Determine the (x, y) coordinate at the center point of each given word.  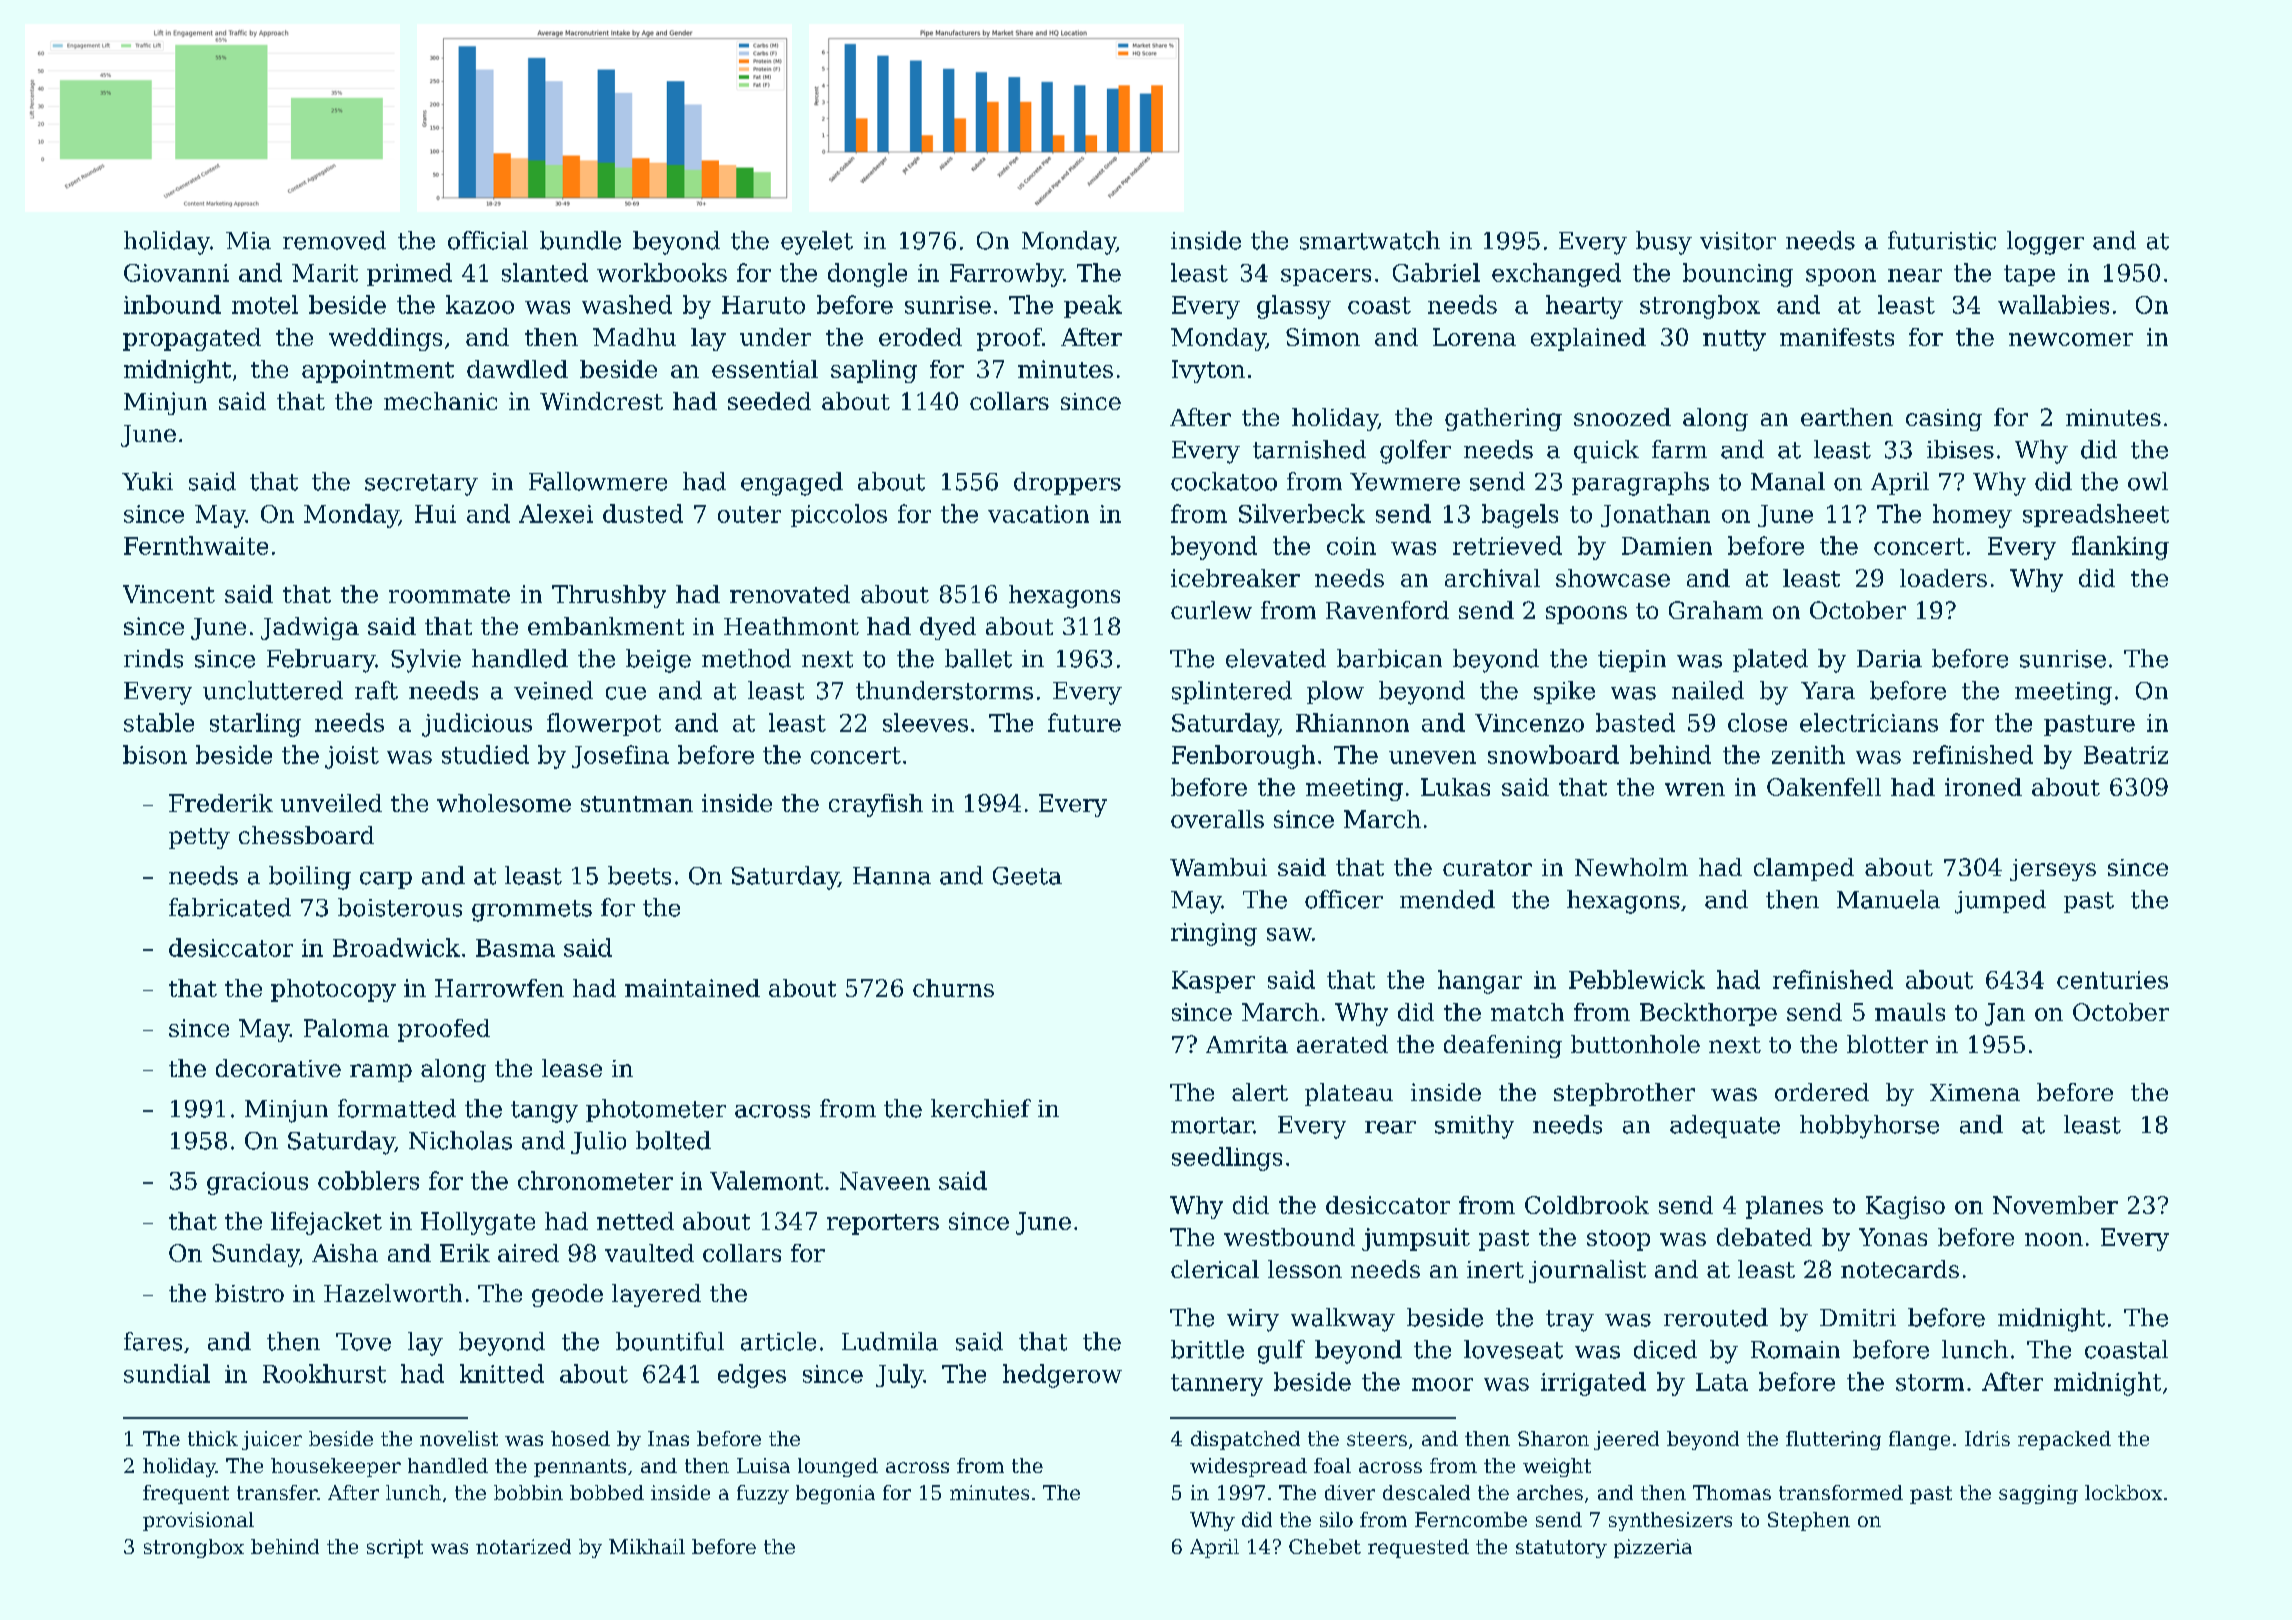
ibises (1960, 449)
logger (2045, 243)
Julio (598, 1142)
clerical (1215, 1269)
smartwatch (1370, 240)
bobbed (607, 1492)
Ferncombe (1471, 1519)
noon (2054, 1239)
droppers (1067, 483)
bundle (580, 240)
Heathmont (791, 626)
